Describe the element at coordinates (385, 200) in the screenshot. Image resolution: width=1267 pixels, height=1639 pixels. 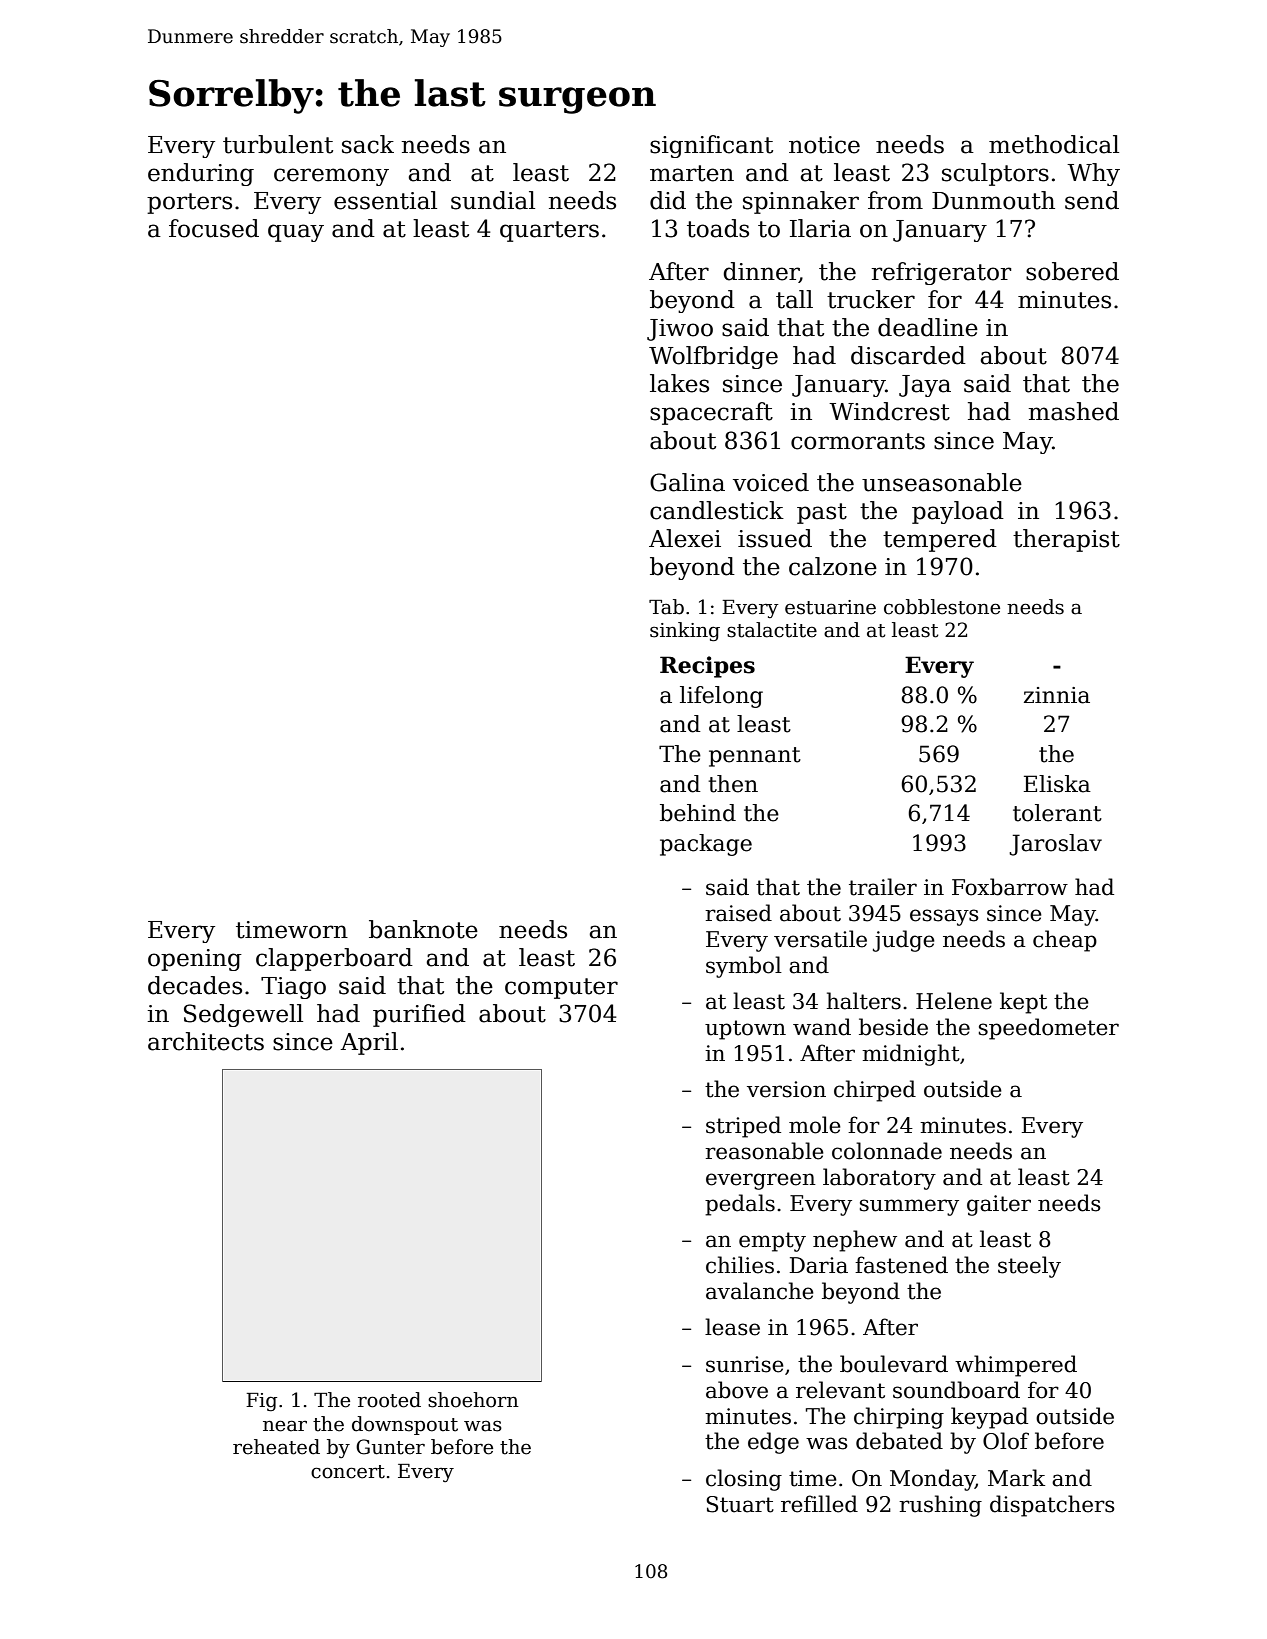
I see `essential` at that location.
